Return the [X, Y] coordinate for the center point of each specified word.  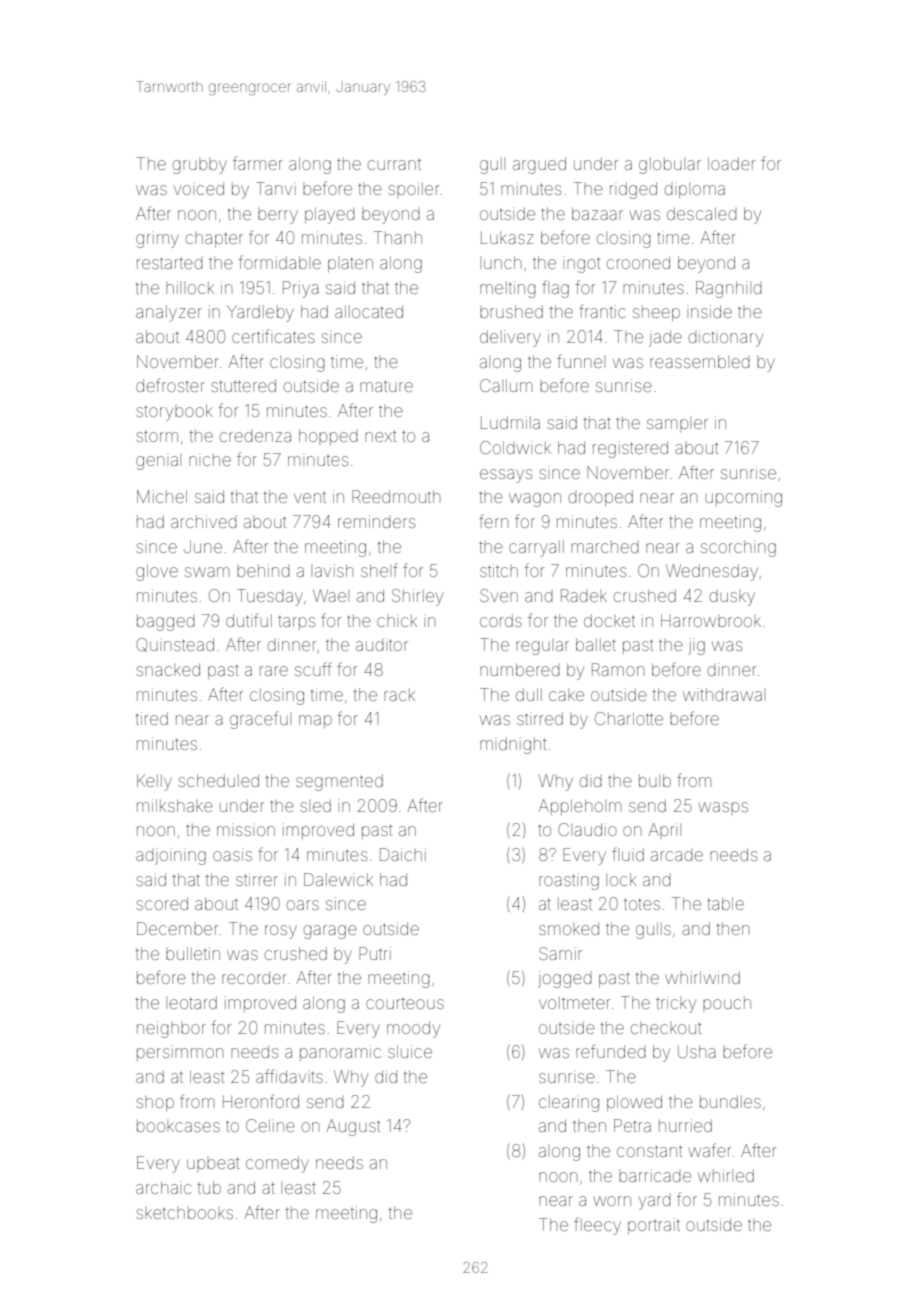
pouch [727, 1004]
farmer [258, 163]
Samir [560, 953]
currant [394, 165]
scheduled [219, 780]
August [353, 1127]
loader [731, 163]
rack [399, 694]
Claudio [587, 829]
